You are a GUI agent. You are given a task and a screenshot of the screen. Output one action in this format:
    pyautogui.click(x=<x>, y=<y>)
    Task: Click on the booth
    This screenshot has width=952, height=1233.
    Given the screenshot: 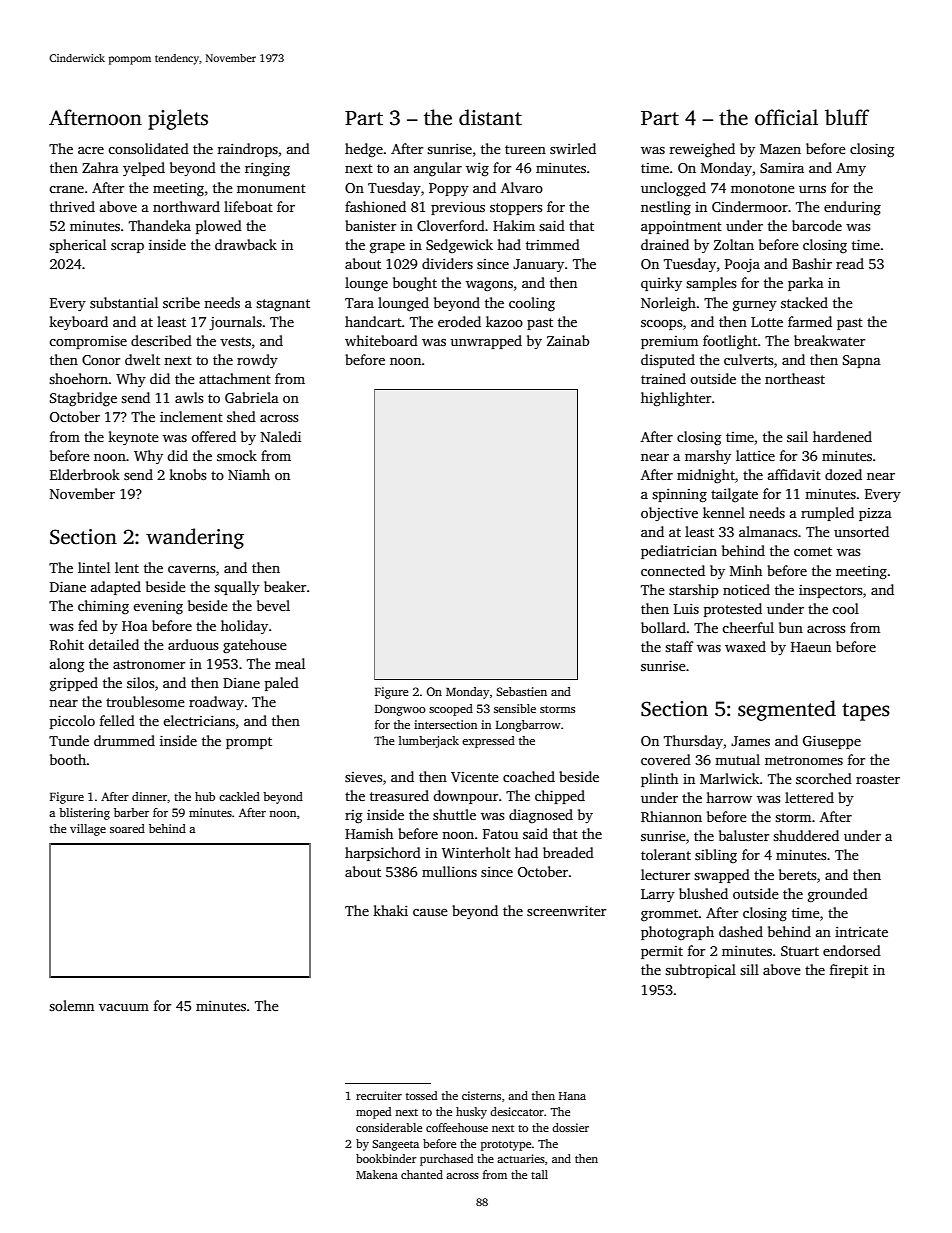 What is the action you would take?
    pyautogui.click(x=68, y=759)
